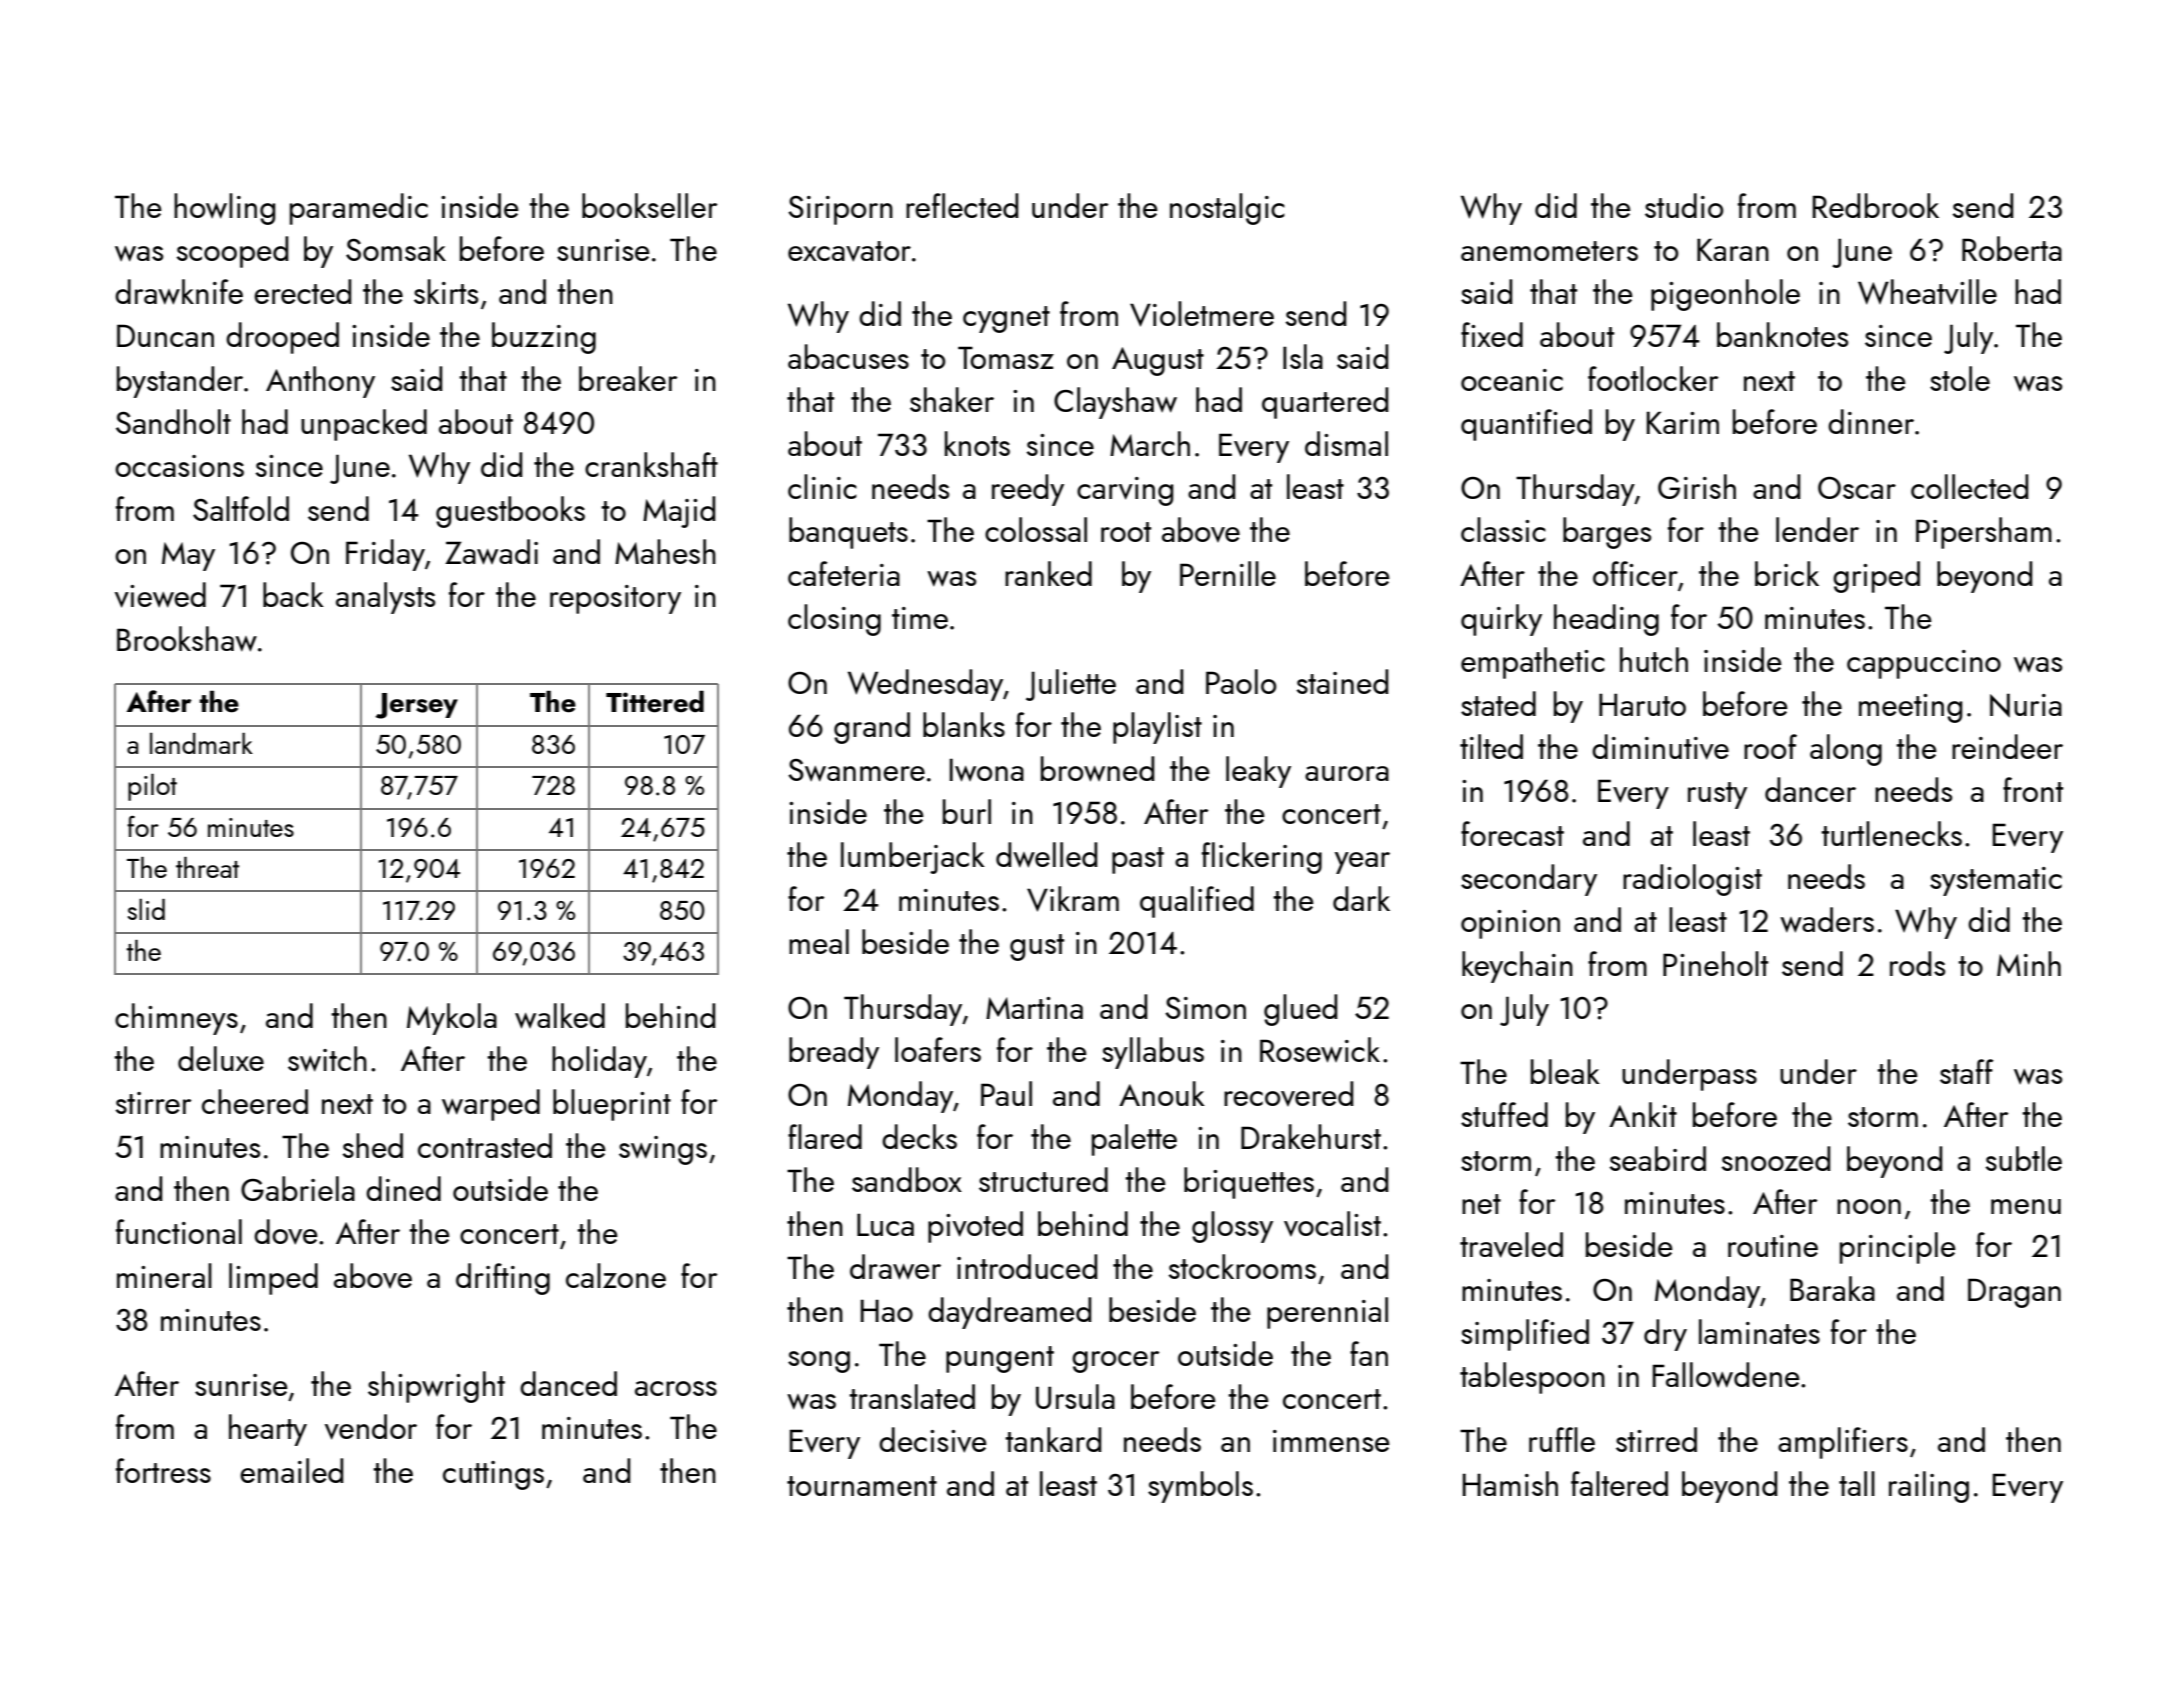  I want to click on Siriporn, so click(840, 210).
